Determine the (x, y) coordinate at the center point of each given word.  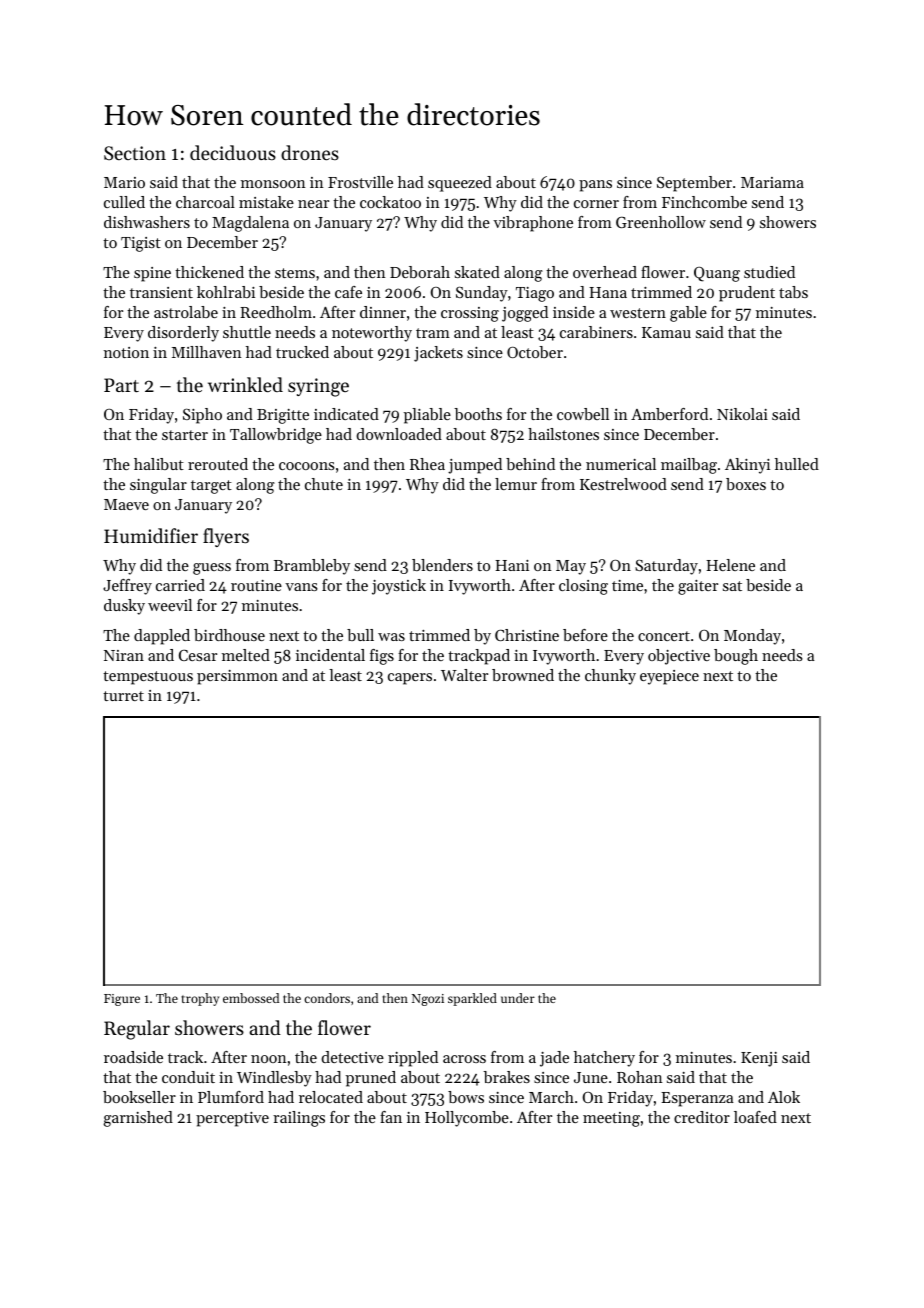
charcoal (205, 202)
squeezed (460, 184)
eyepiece (669, 677)
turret (123, 696)
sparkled (472, 999)
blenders (442, 565)
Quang (717, 274)
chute (324, 484)
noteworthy (372, 334)
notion (126, 352)
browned (523, 675)
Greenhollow (661, 222)
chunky (610, 677)
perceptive (232, 1119)
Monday (752, 637)
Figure (122, 1000)
